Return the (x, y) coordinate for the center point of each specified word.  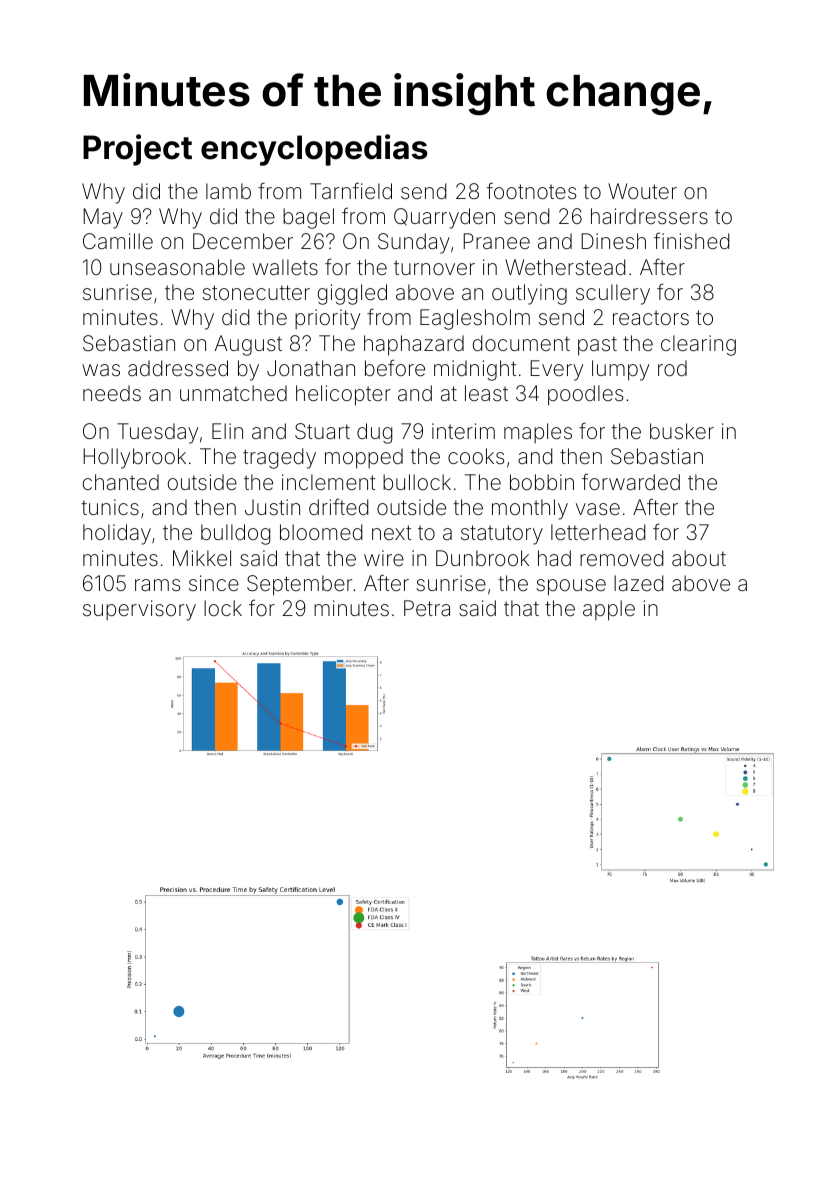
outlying (529, 294)
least (486, 393)
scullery (613, 294)
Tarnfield (351, 190)
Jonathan (311, 368)
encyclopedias (314, 150)
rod (672, 368)
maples (538, 433)
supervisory (139, 610)
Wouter (642, 191)
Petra (427, 608)
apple (609, 610)
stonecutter (256, 292)
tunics (110, 507)
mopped (364, 458)
